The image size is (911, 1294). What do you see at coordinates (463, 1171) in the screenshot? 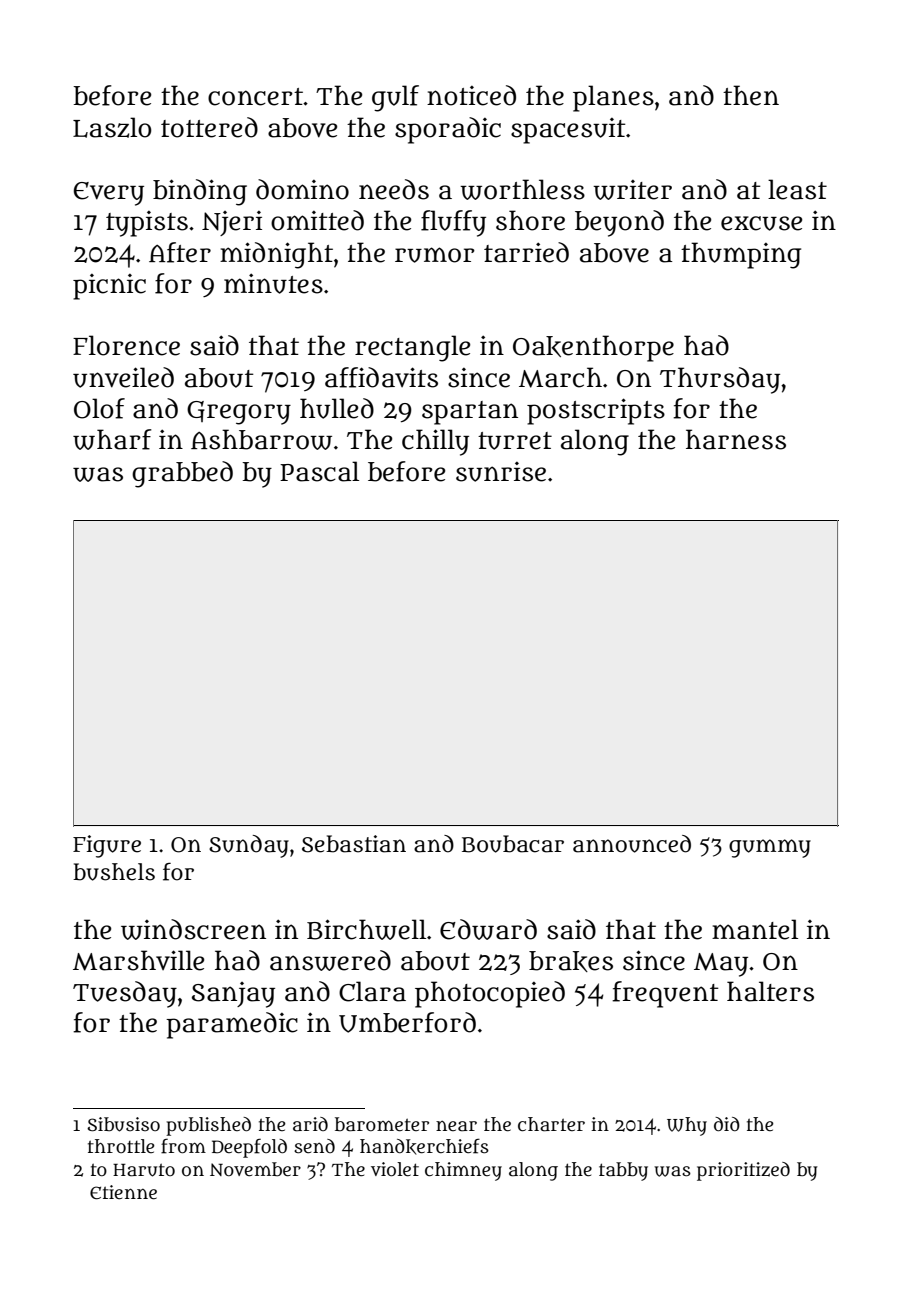
I see `chimney` at bounding box center [463, 1171].
